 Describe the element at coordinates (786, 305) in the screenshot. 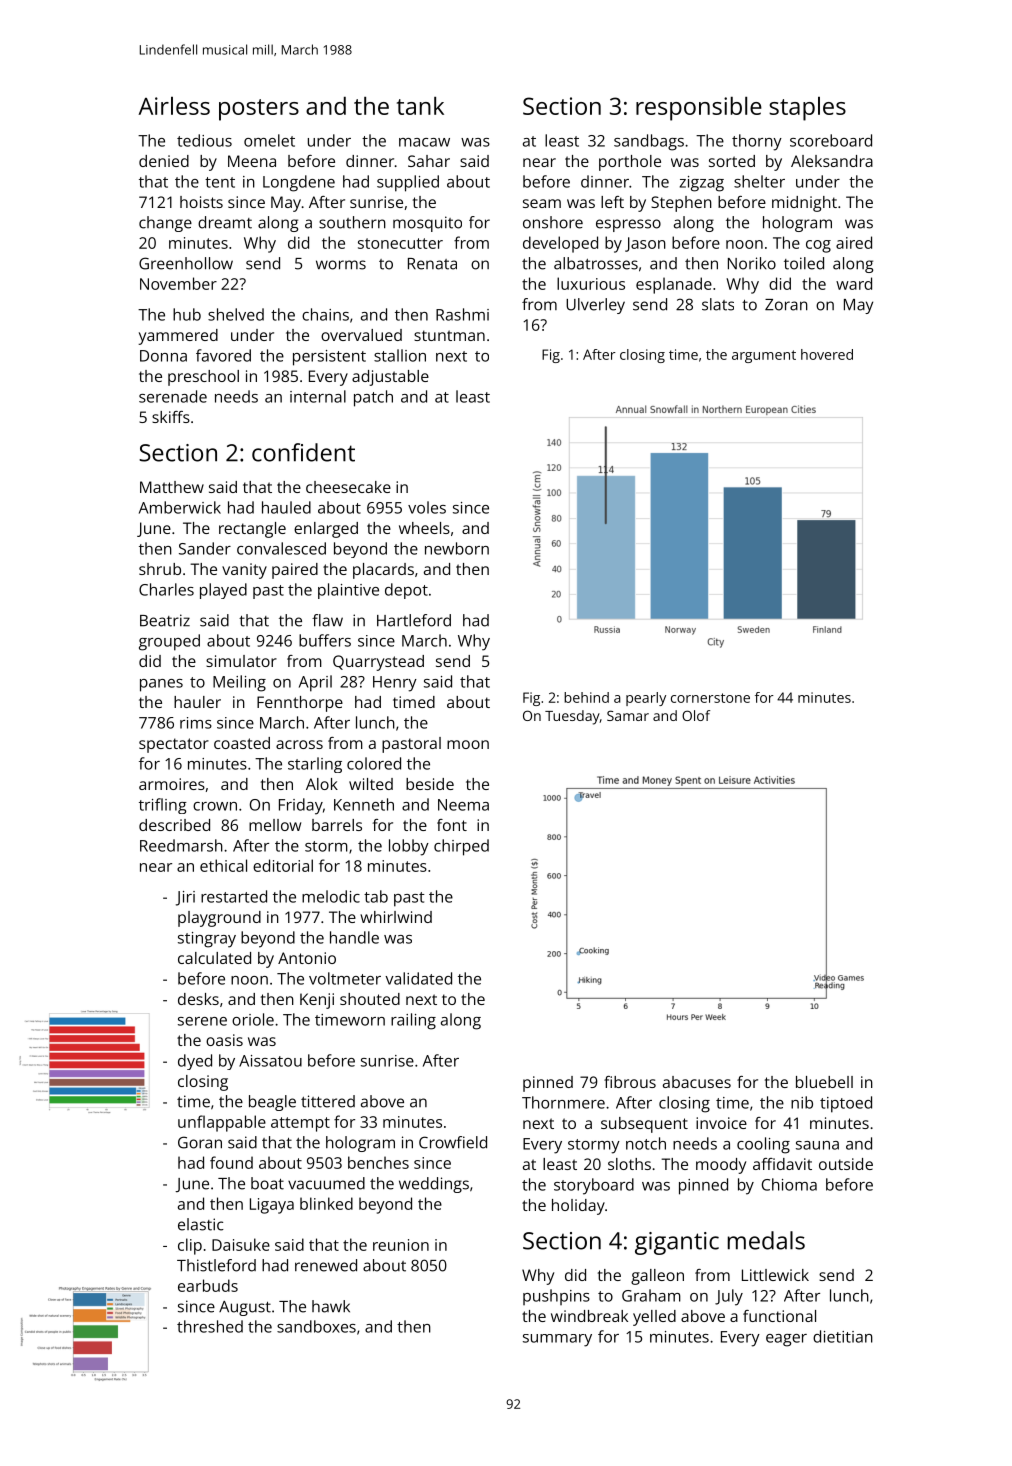

I see `Zoran` at that location.
